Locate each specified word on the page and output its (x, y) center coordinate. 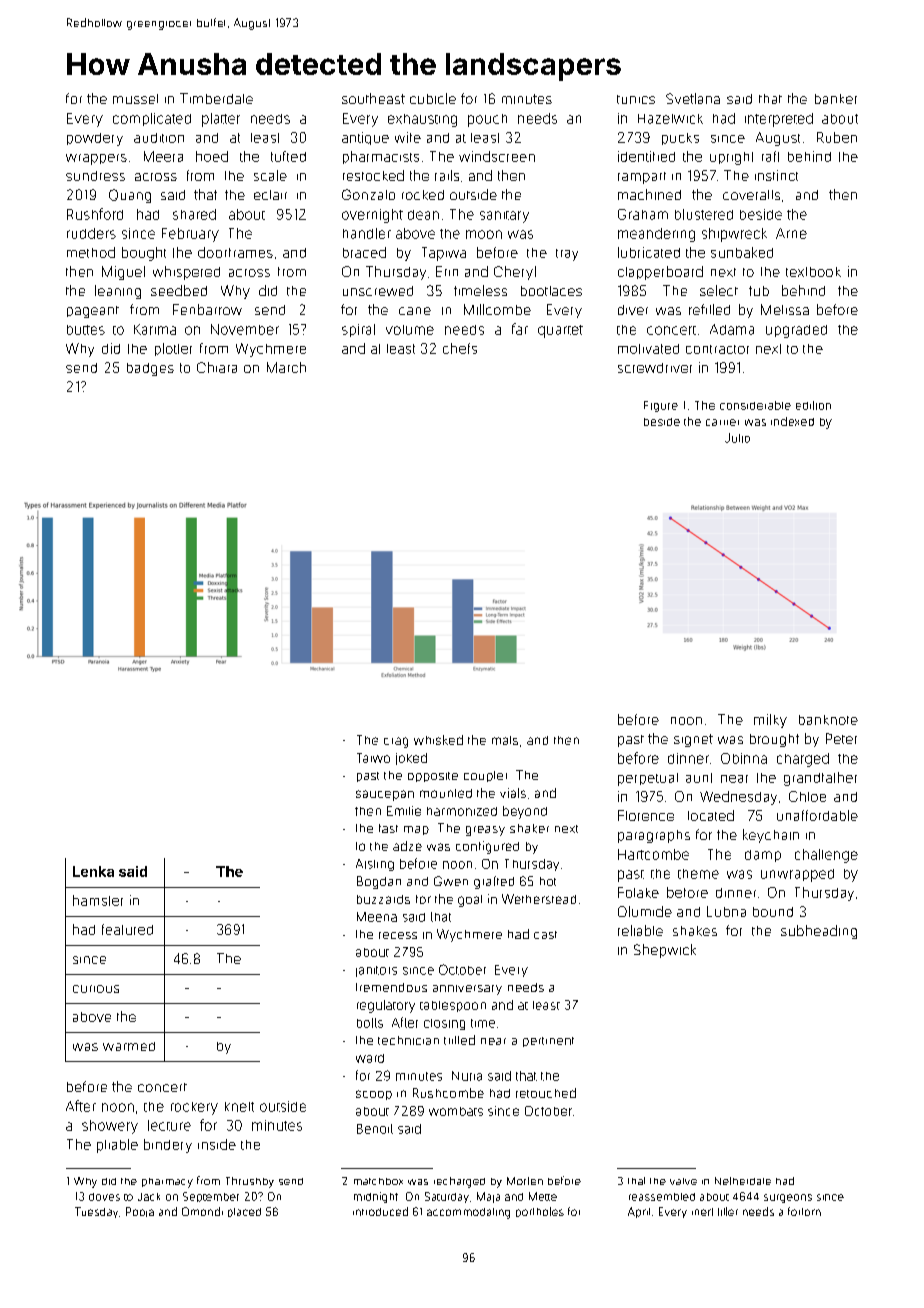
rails (447, 175)
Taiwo (373, 758)
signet (693, 740)
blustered (704, 214)
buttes (86, 330)
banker (836, 99)
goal (470, 901)
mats (505, 740)
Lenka (93, 871)
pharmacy (167, 1183)
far (520, 329)
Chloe (807, 796)
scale (270, 175)
